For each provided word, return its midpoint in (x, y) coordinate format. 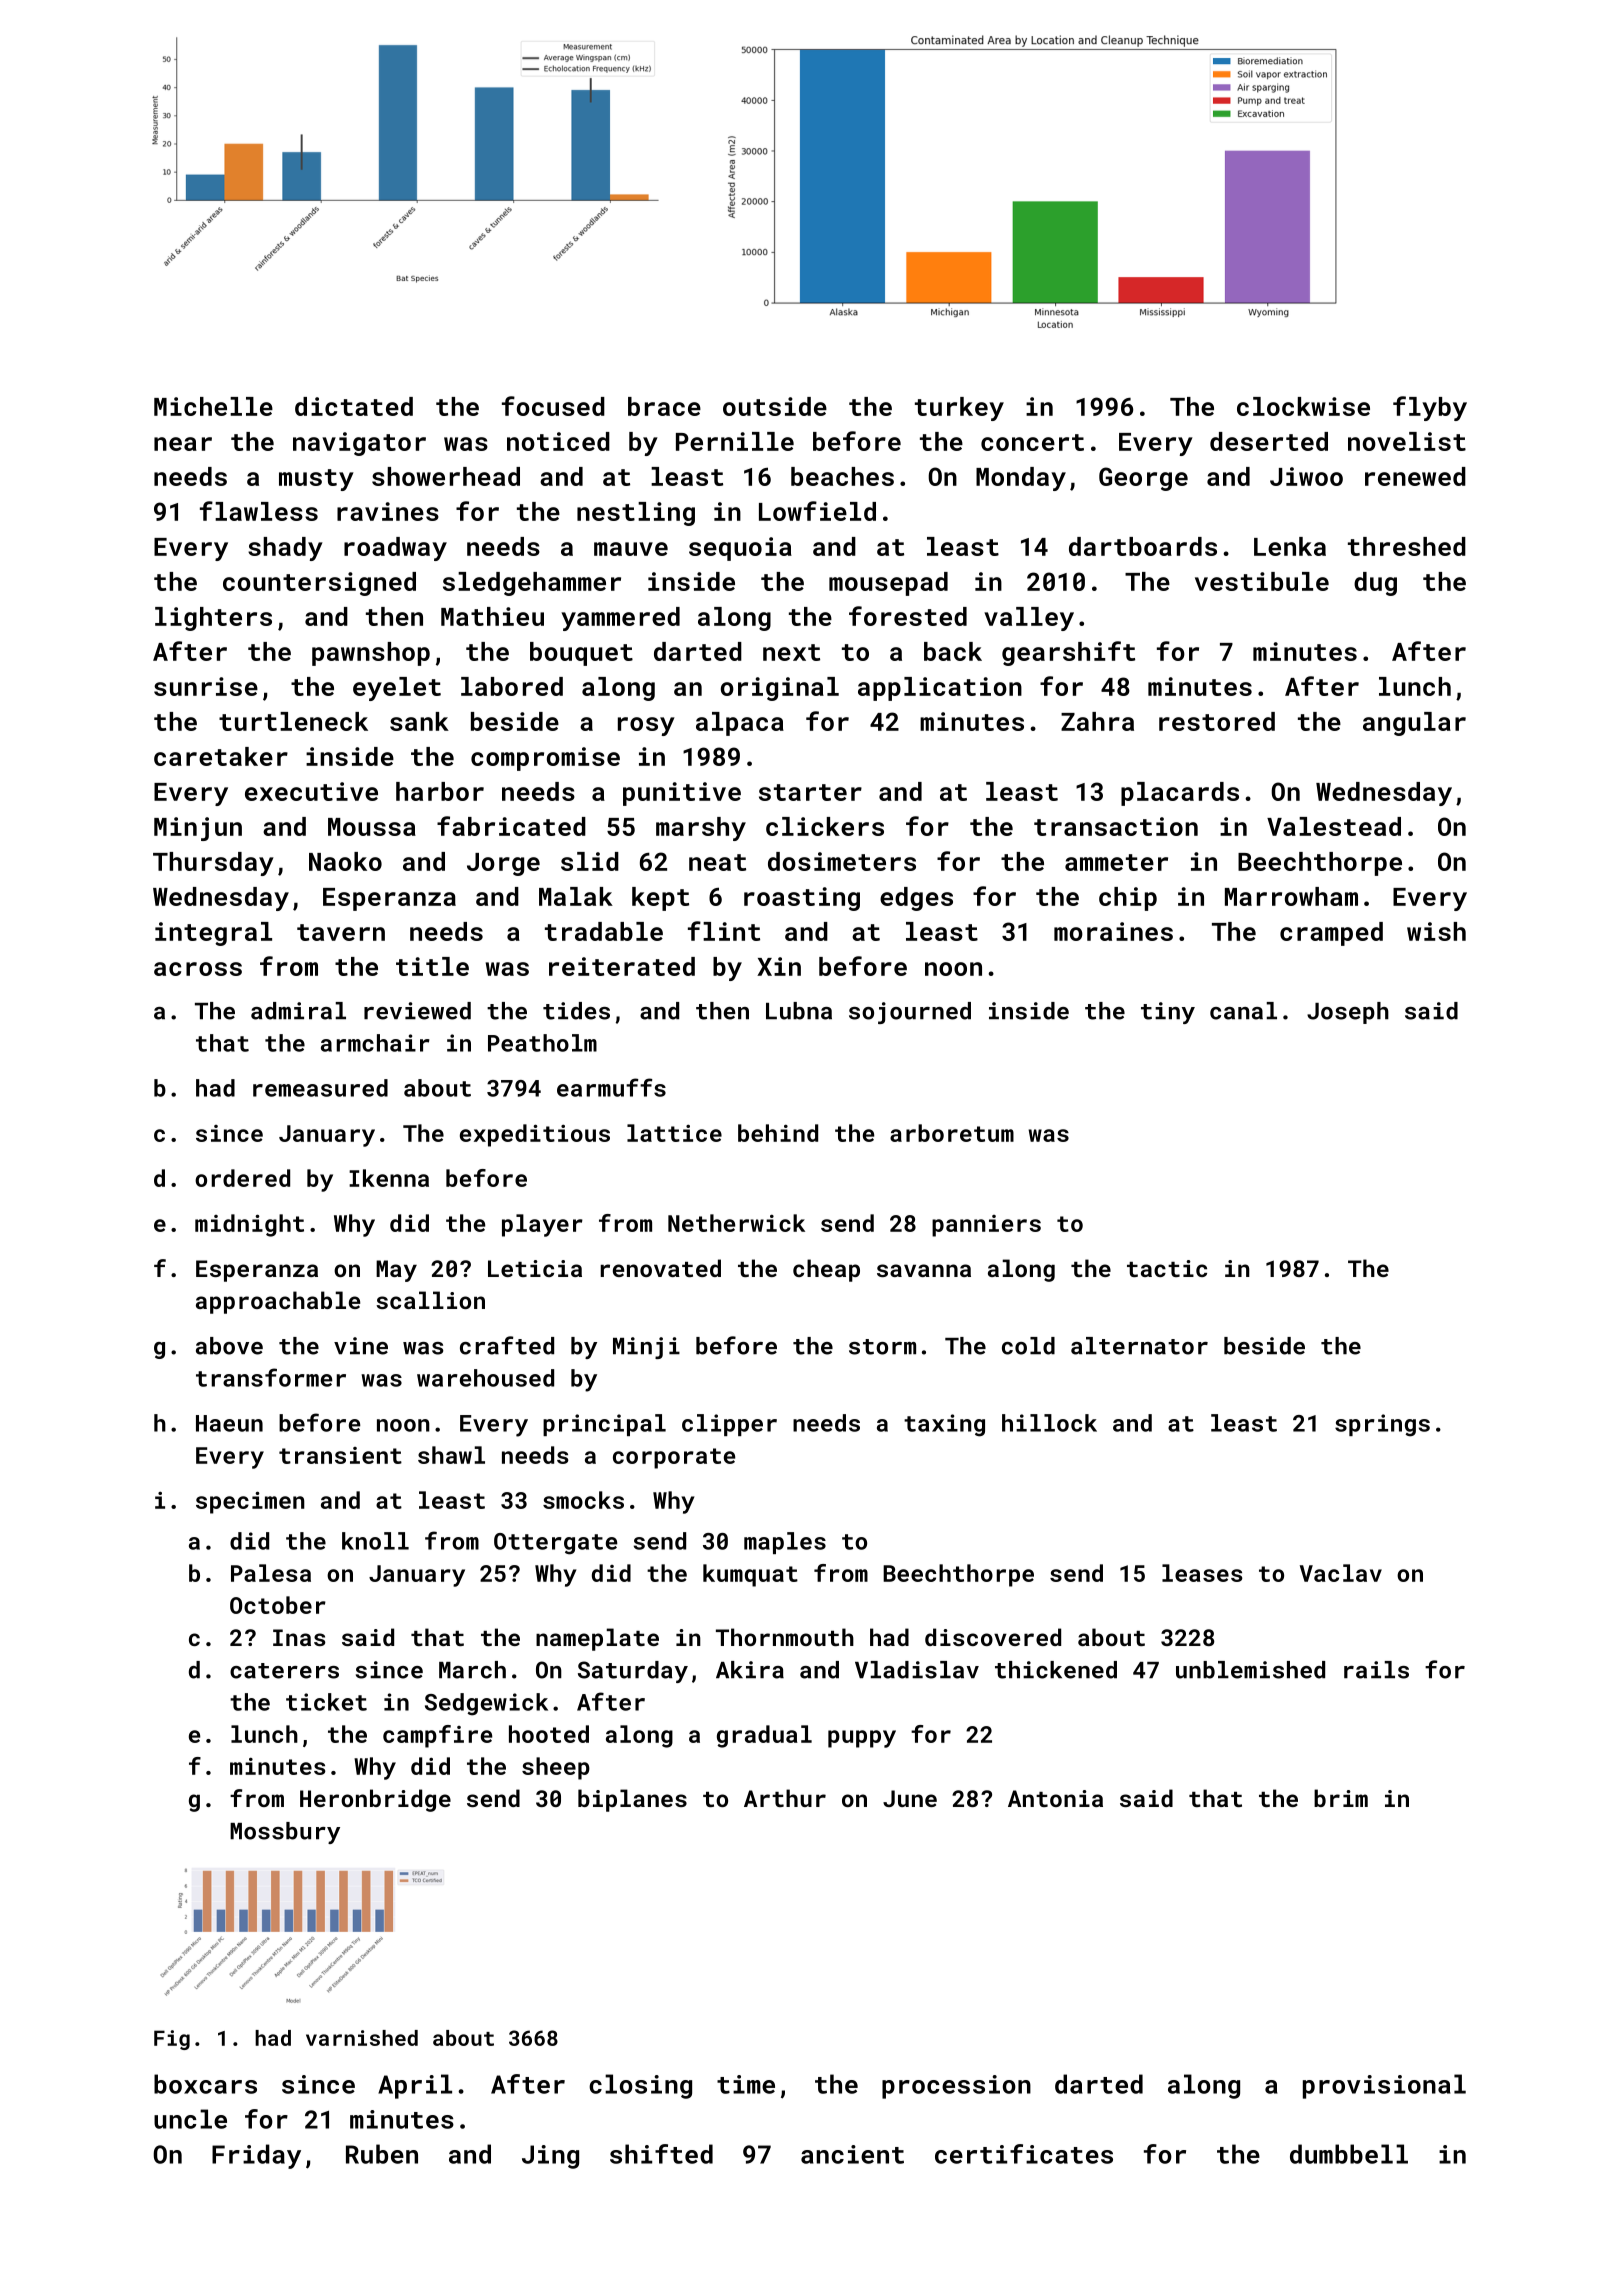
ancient (852, 2154)
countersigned (319, 584)
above (229, 1346)
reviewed (417, 1011)
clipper (729, 1425)
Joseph (1348, 1013)
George (1143, 479)
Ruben (382, 2154)
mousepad (888, 584)
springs (1382, 1425)
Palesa (271, 1573)
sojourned (910, 1013)
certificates (1024, 2154)
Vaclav (1341, 1573)
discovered (993, 1637)
